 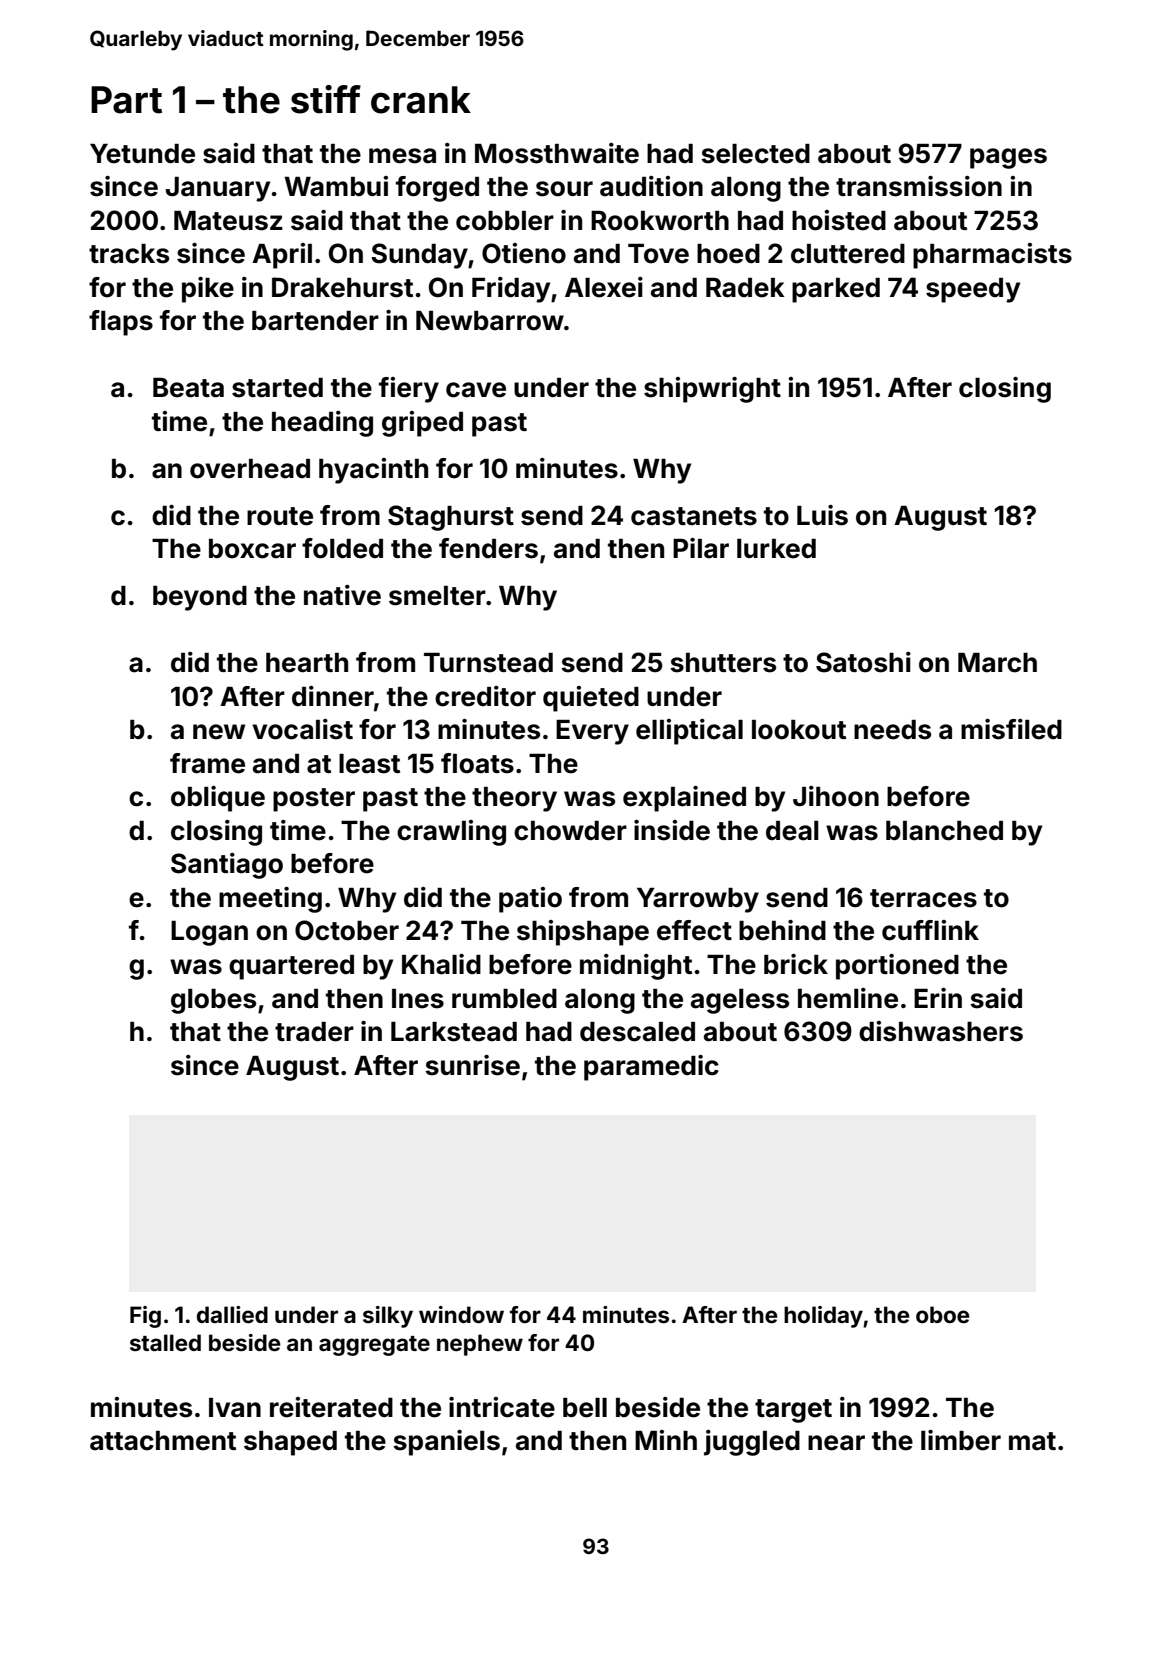 I want to click on sunrise, so click(x=472, y=1065).
